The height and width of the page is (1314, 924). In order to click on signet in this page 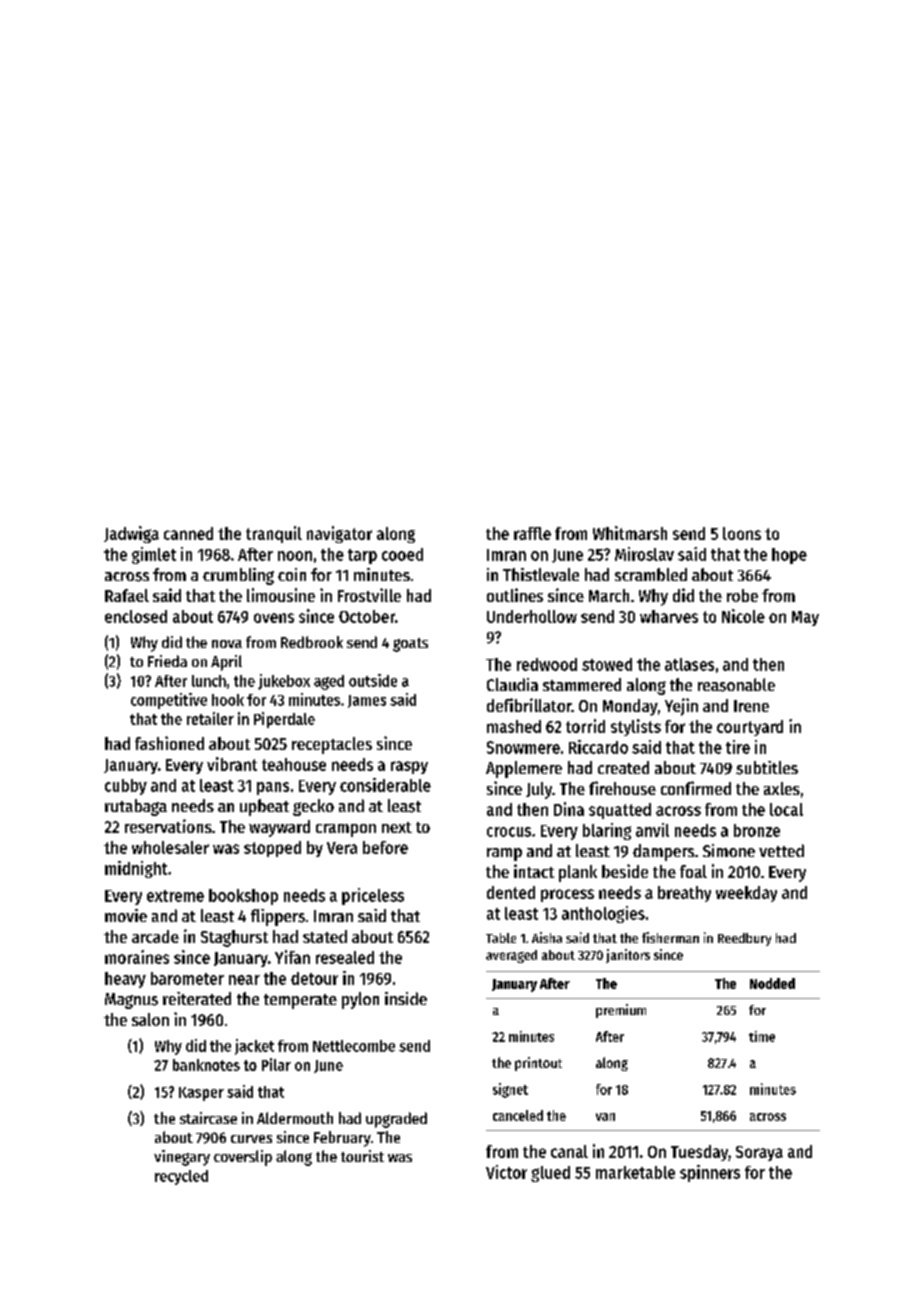, I will do `click(510, 1090)`.
